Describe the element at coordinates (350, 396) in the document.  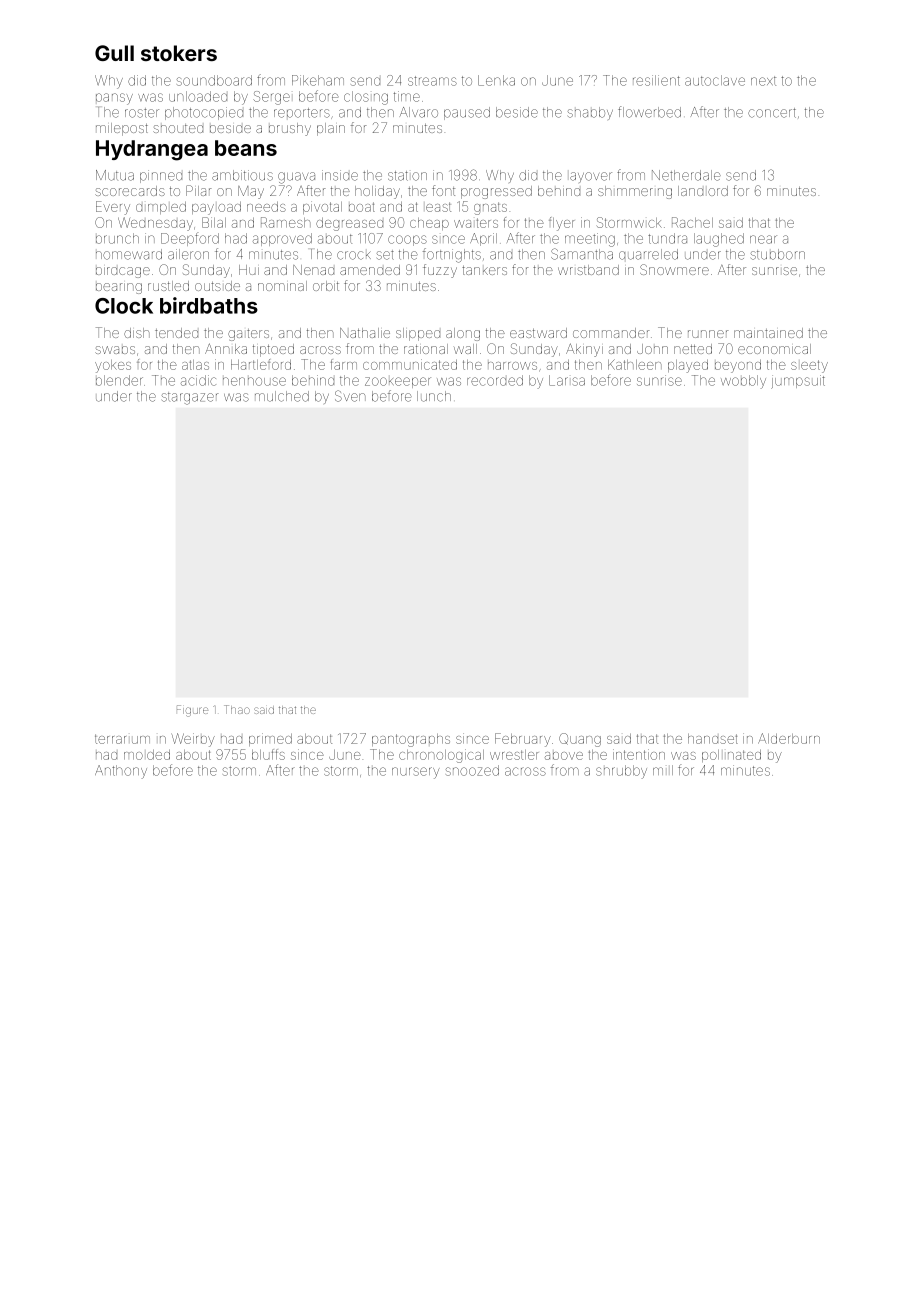
I see `Sven` at that location.
